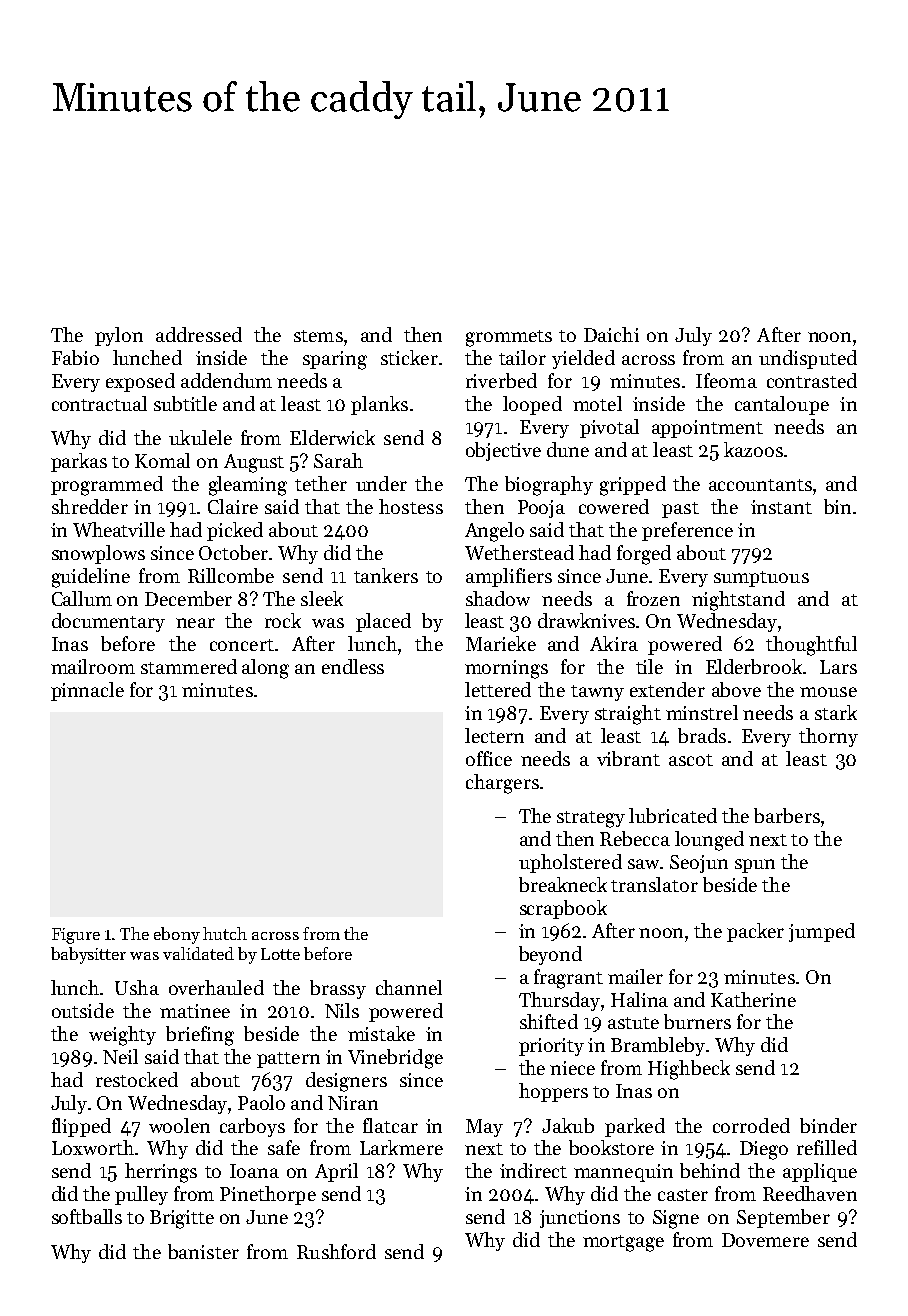  What do you see at coordinates (753, 999) in the screenshot?
I see `Katherine` at bounding box center [753, 999].
